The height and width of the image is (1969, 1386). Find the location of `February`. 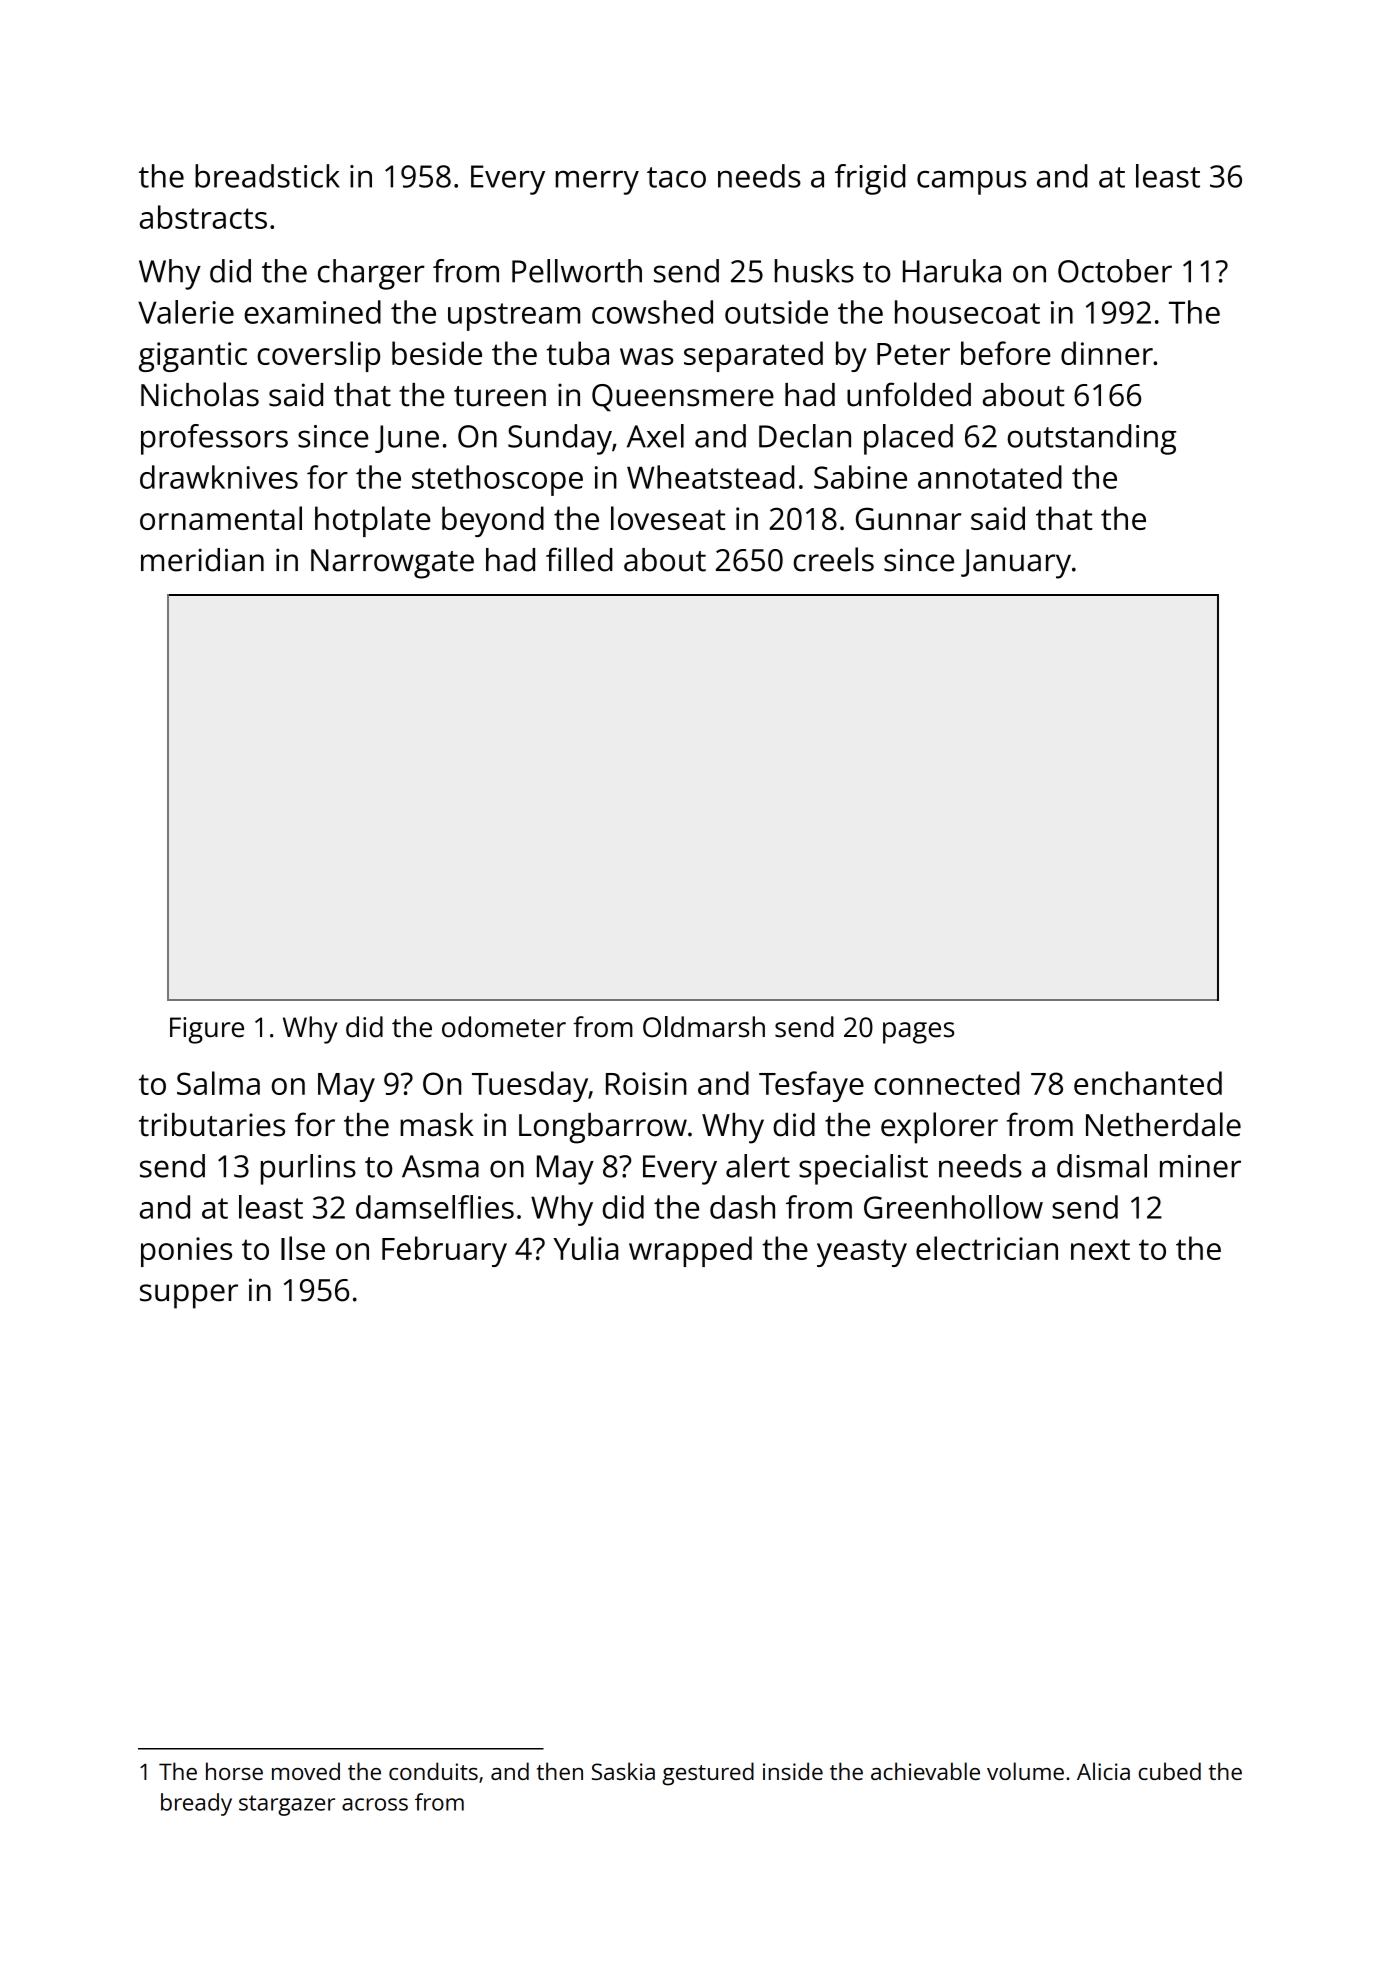

February is located at coordinates (444, 1251).
